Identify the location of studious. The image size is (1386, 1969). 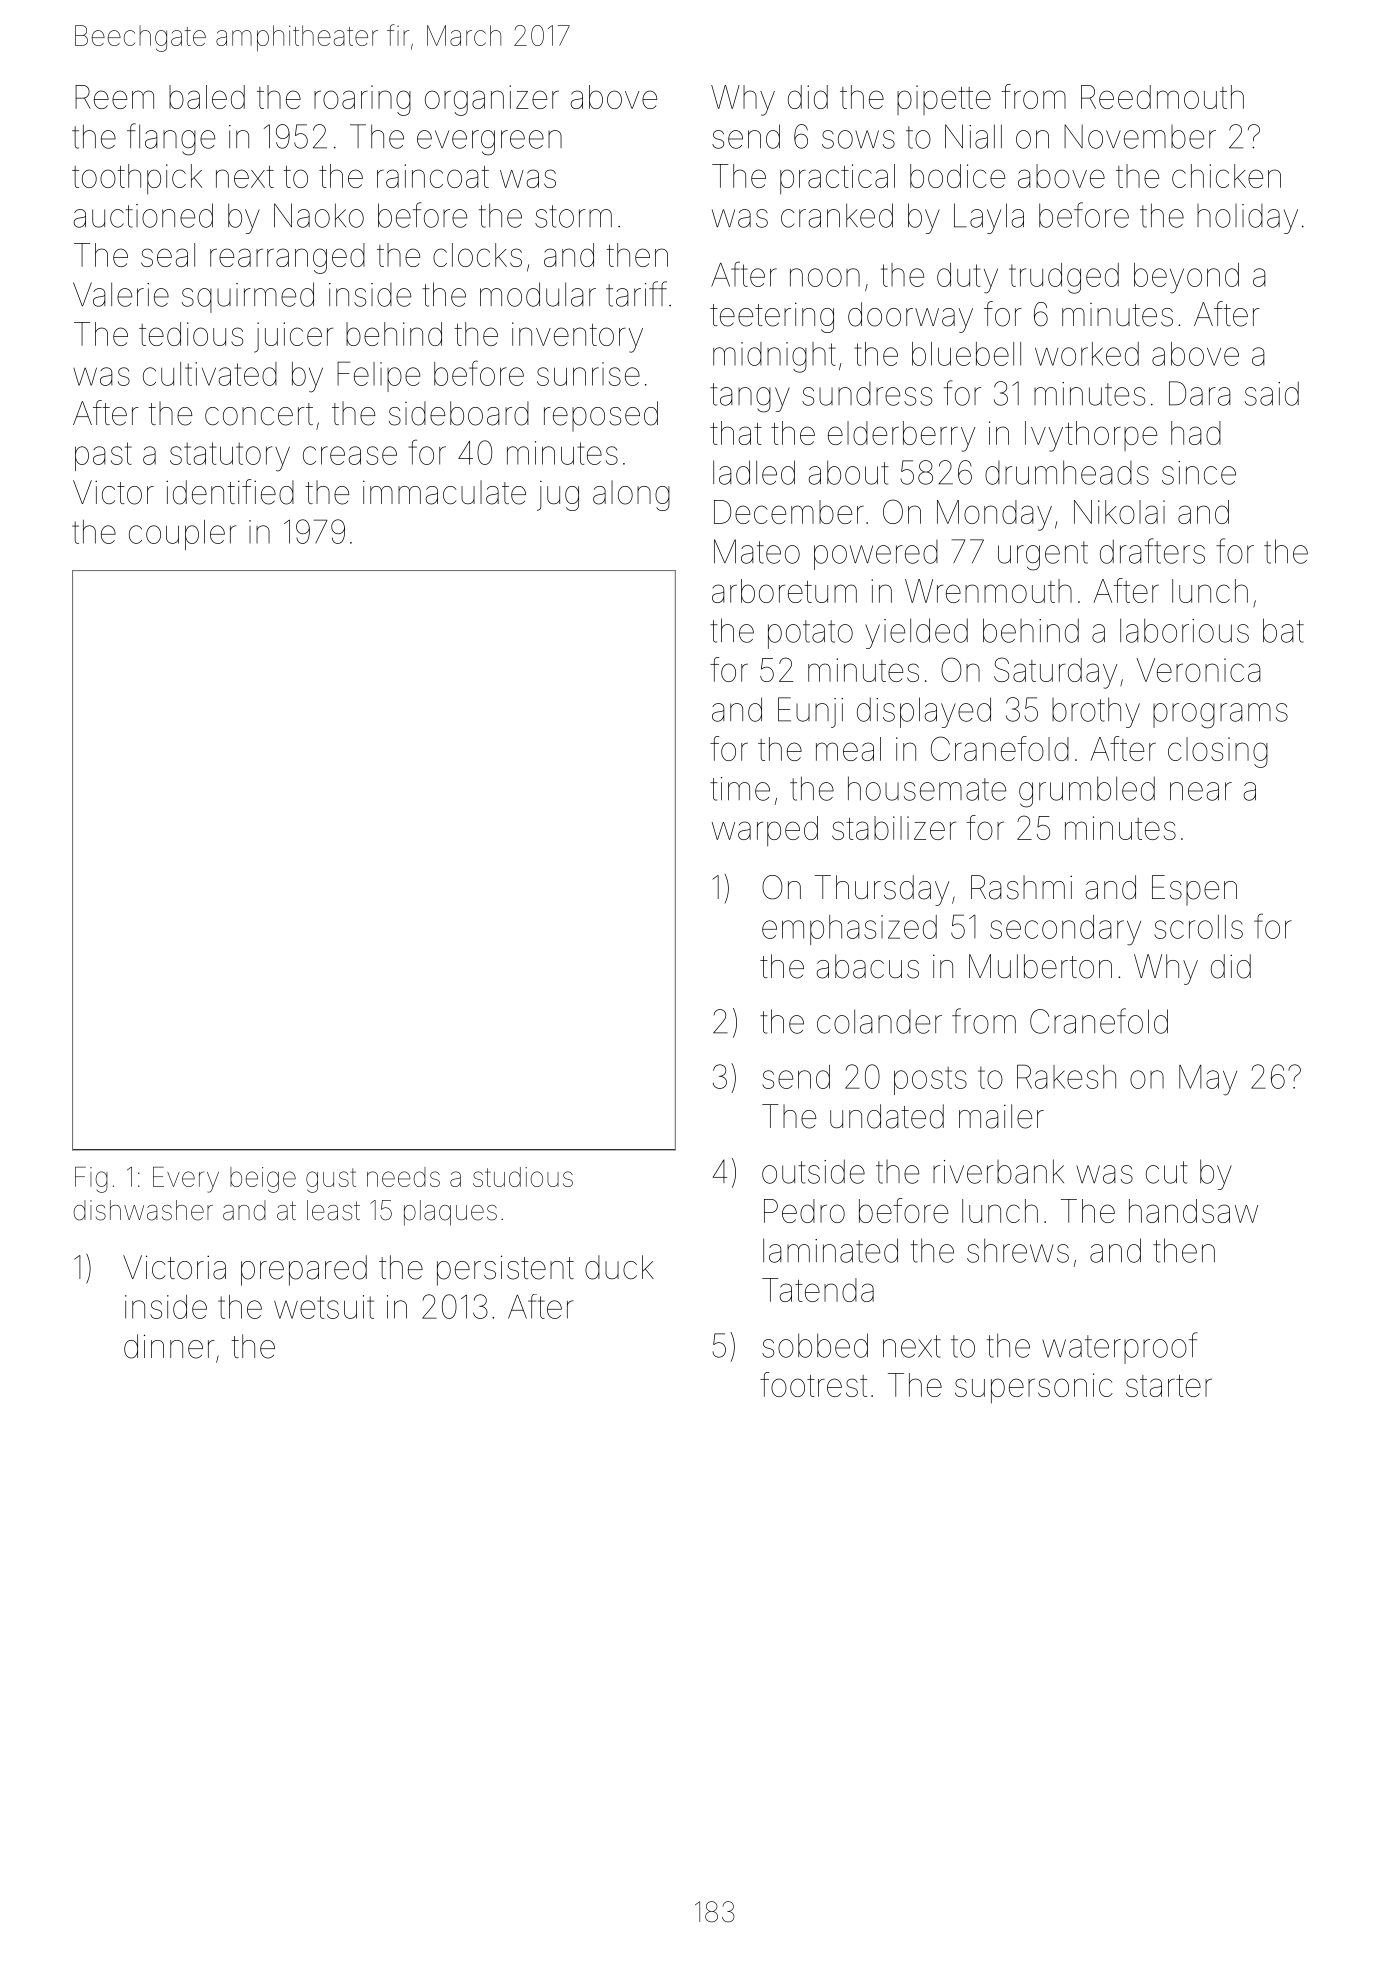
(523, 1177).
